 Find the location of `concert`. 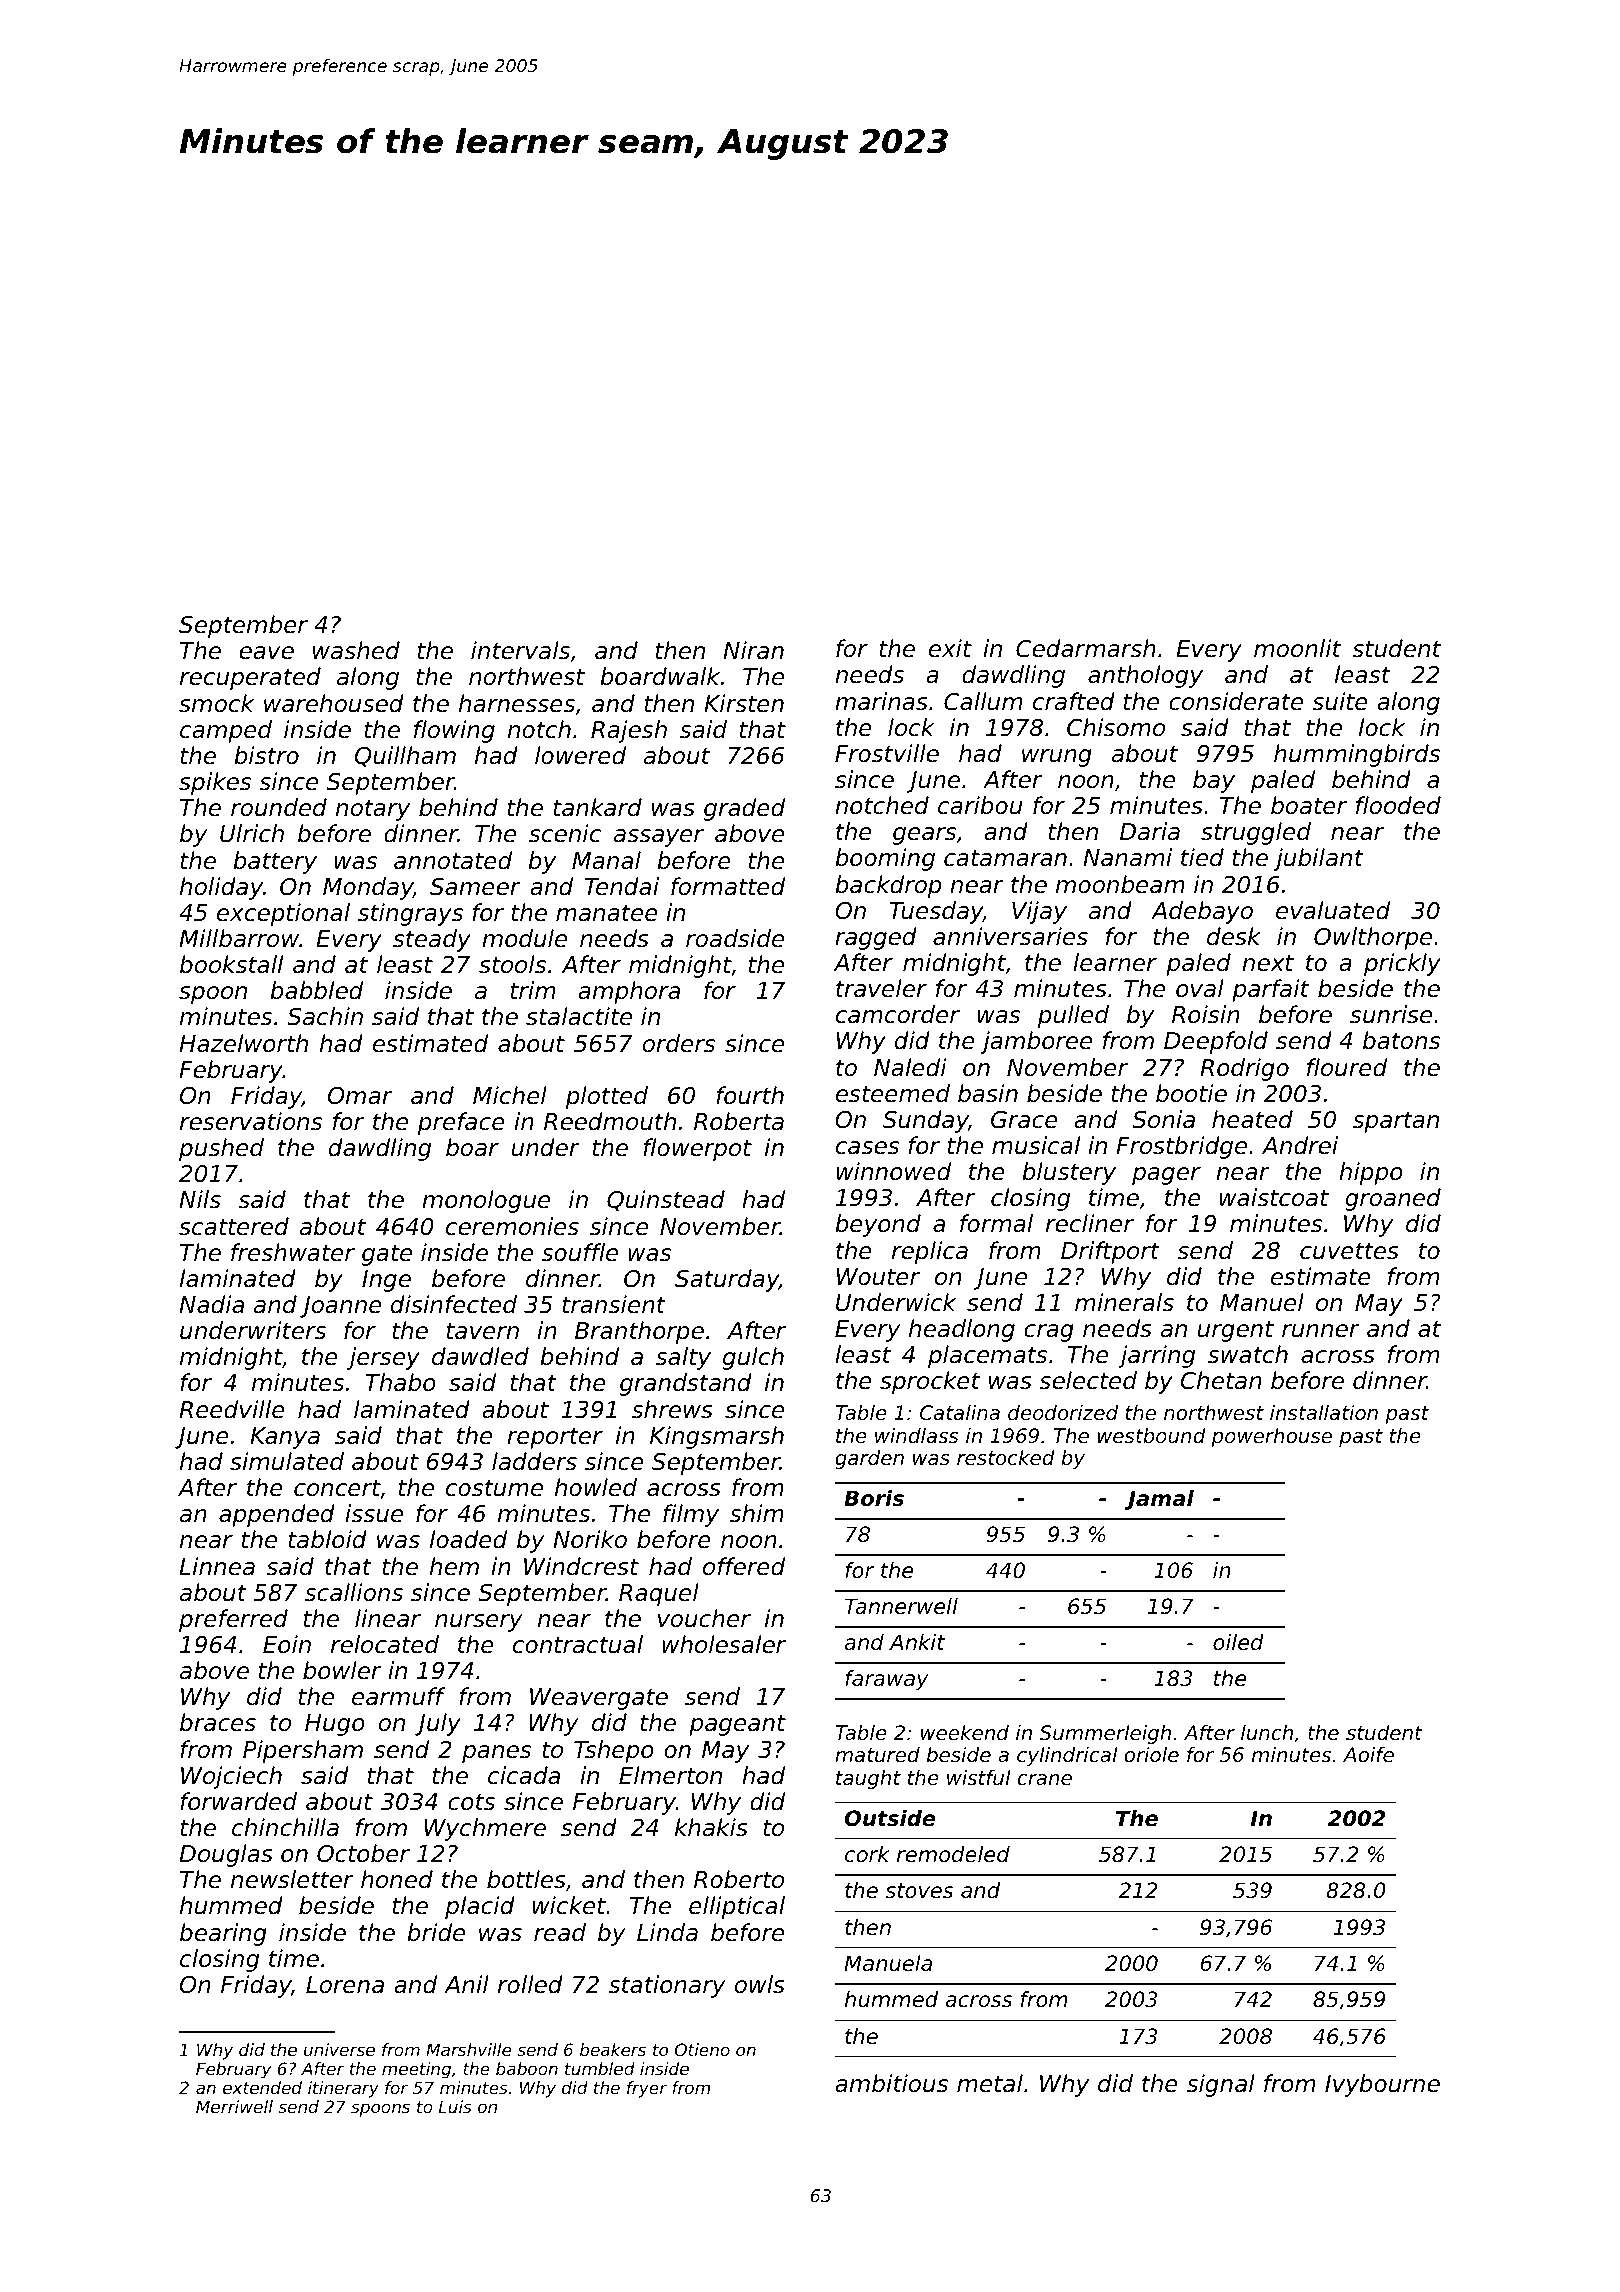

concert is located at coordinates (337, 1489).
